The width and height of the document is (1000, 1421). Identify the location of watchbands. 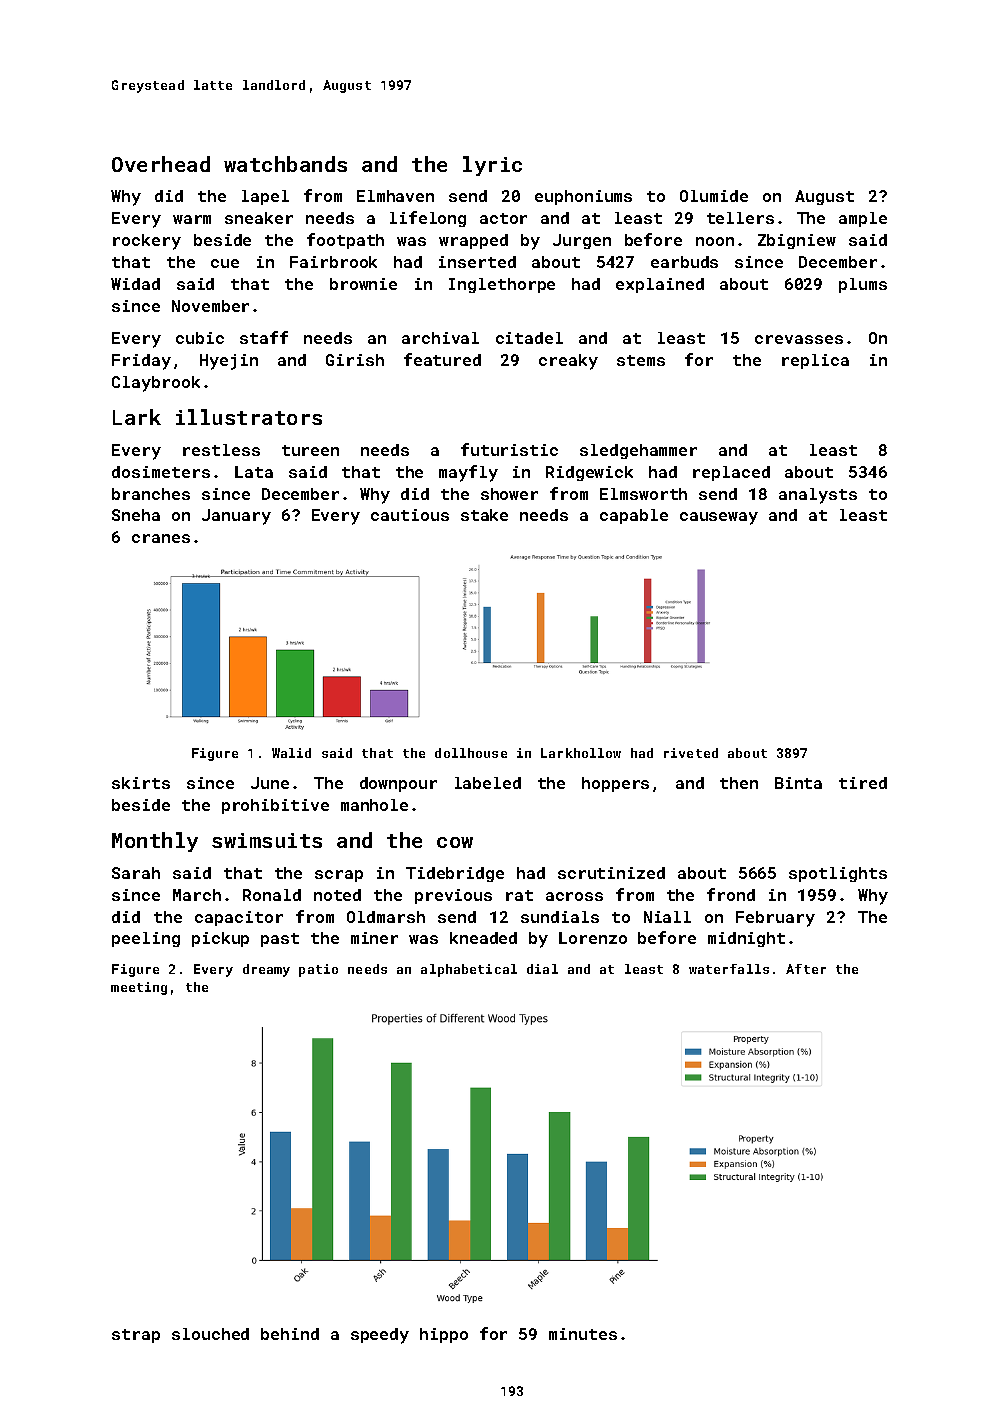
(285, 164).
